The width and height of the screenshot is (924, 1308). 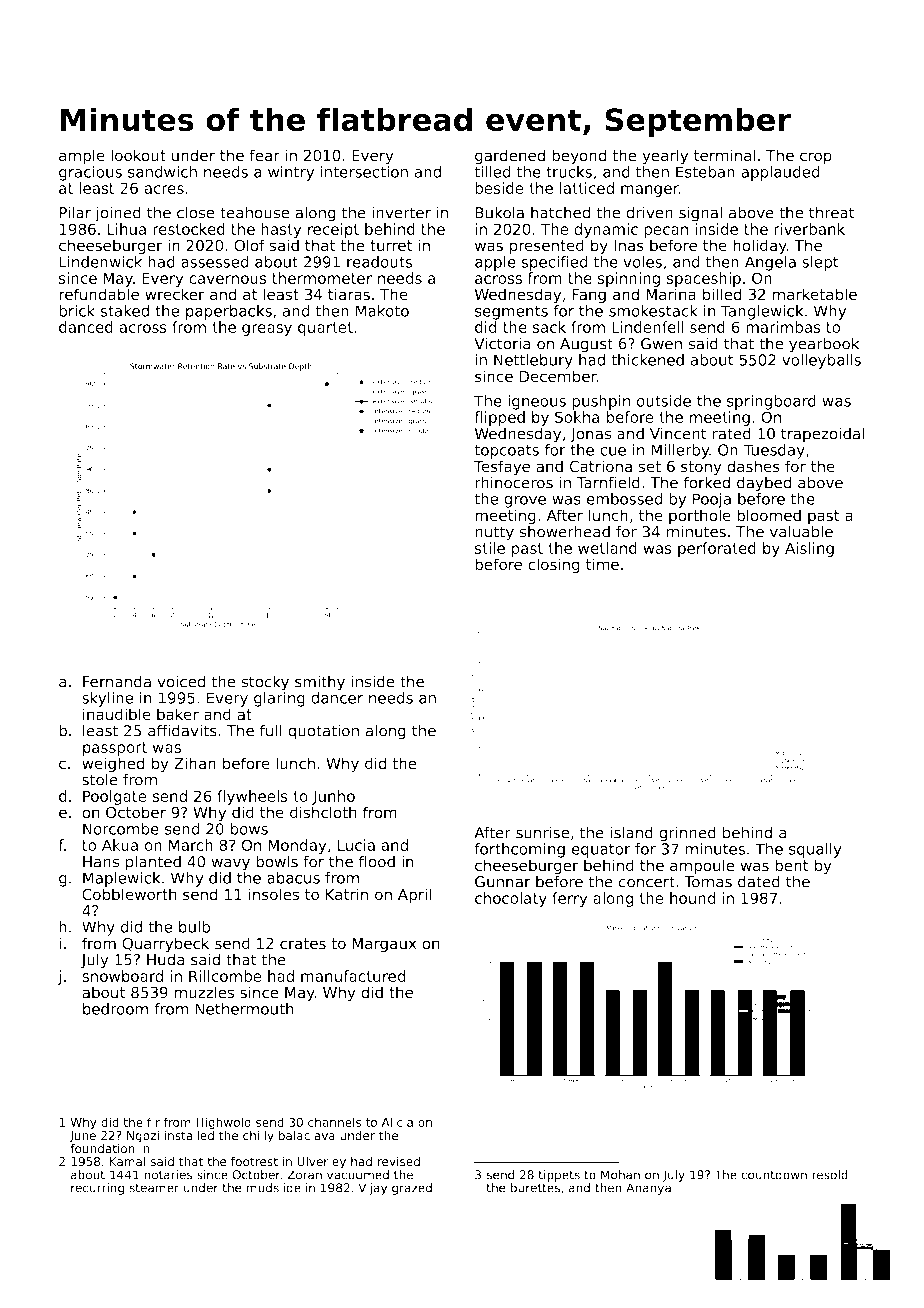 I want to click on snowboard, so click(x=122, y=976).
